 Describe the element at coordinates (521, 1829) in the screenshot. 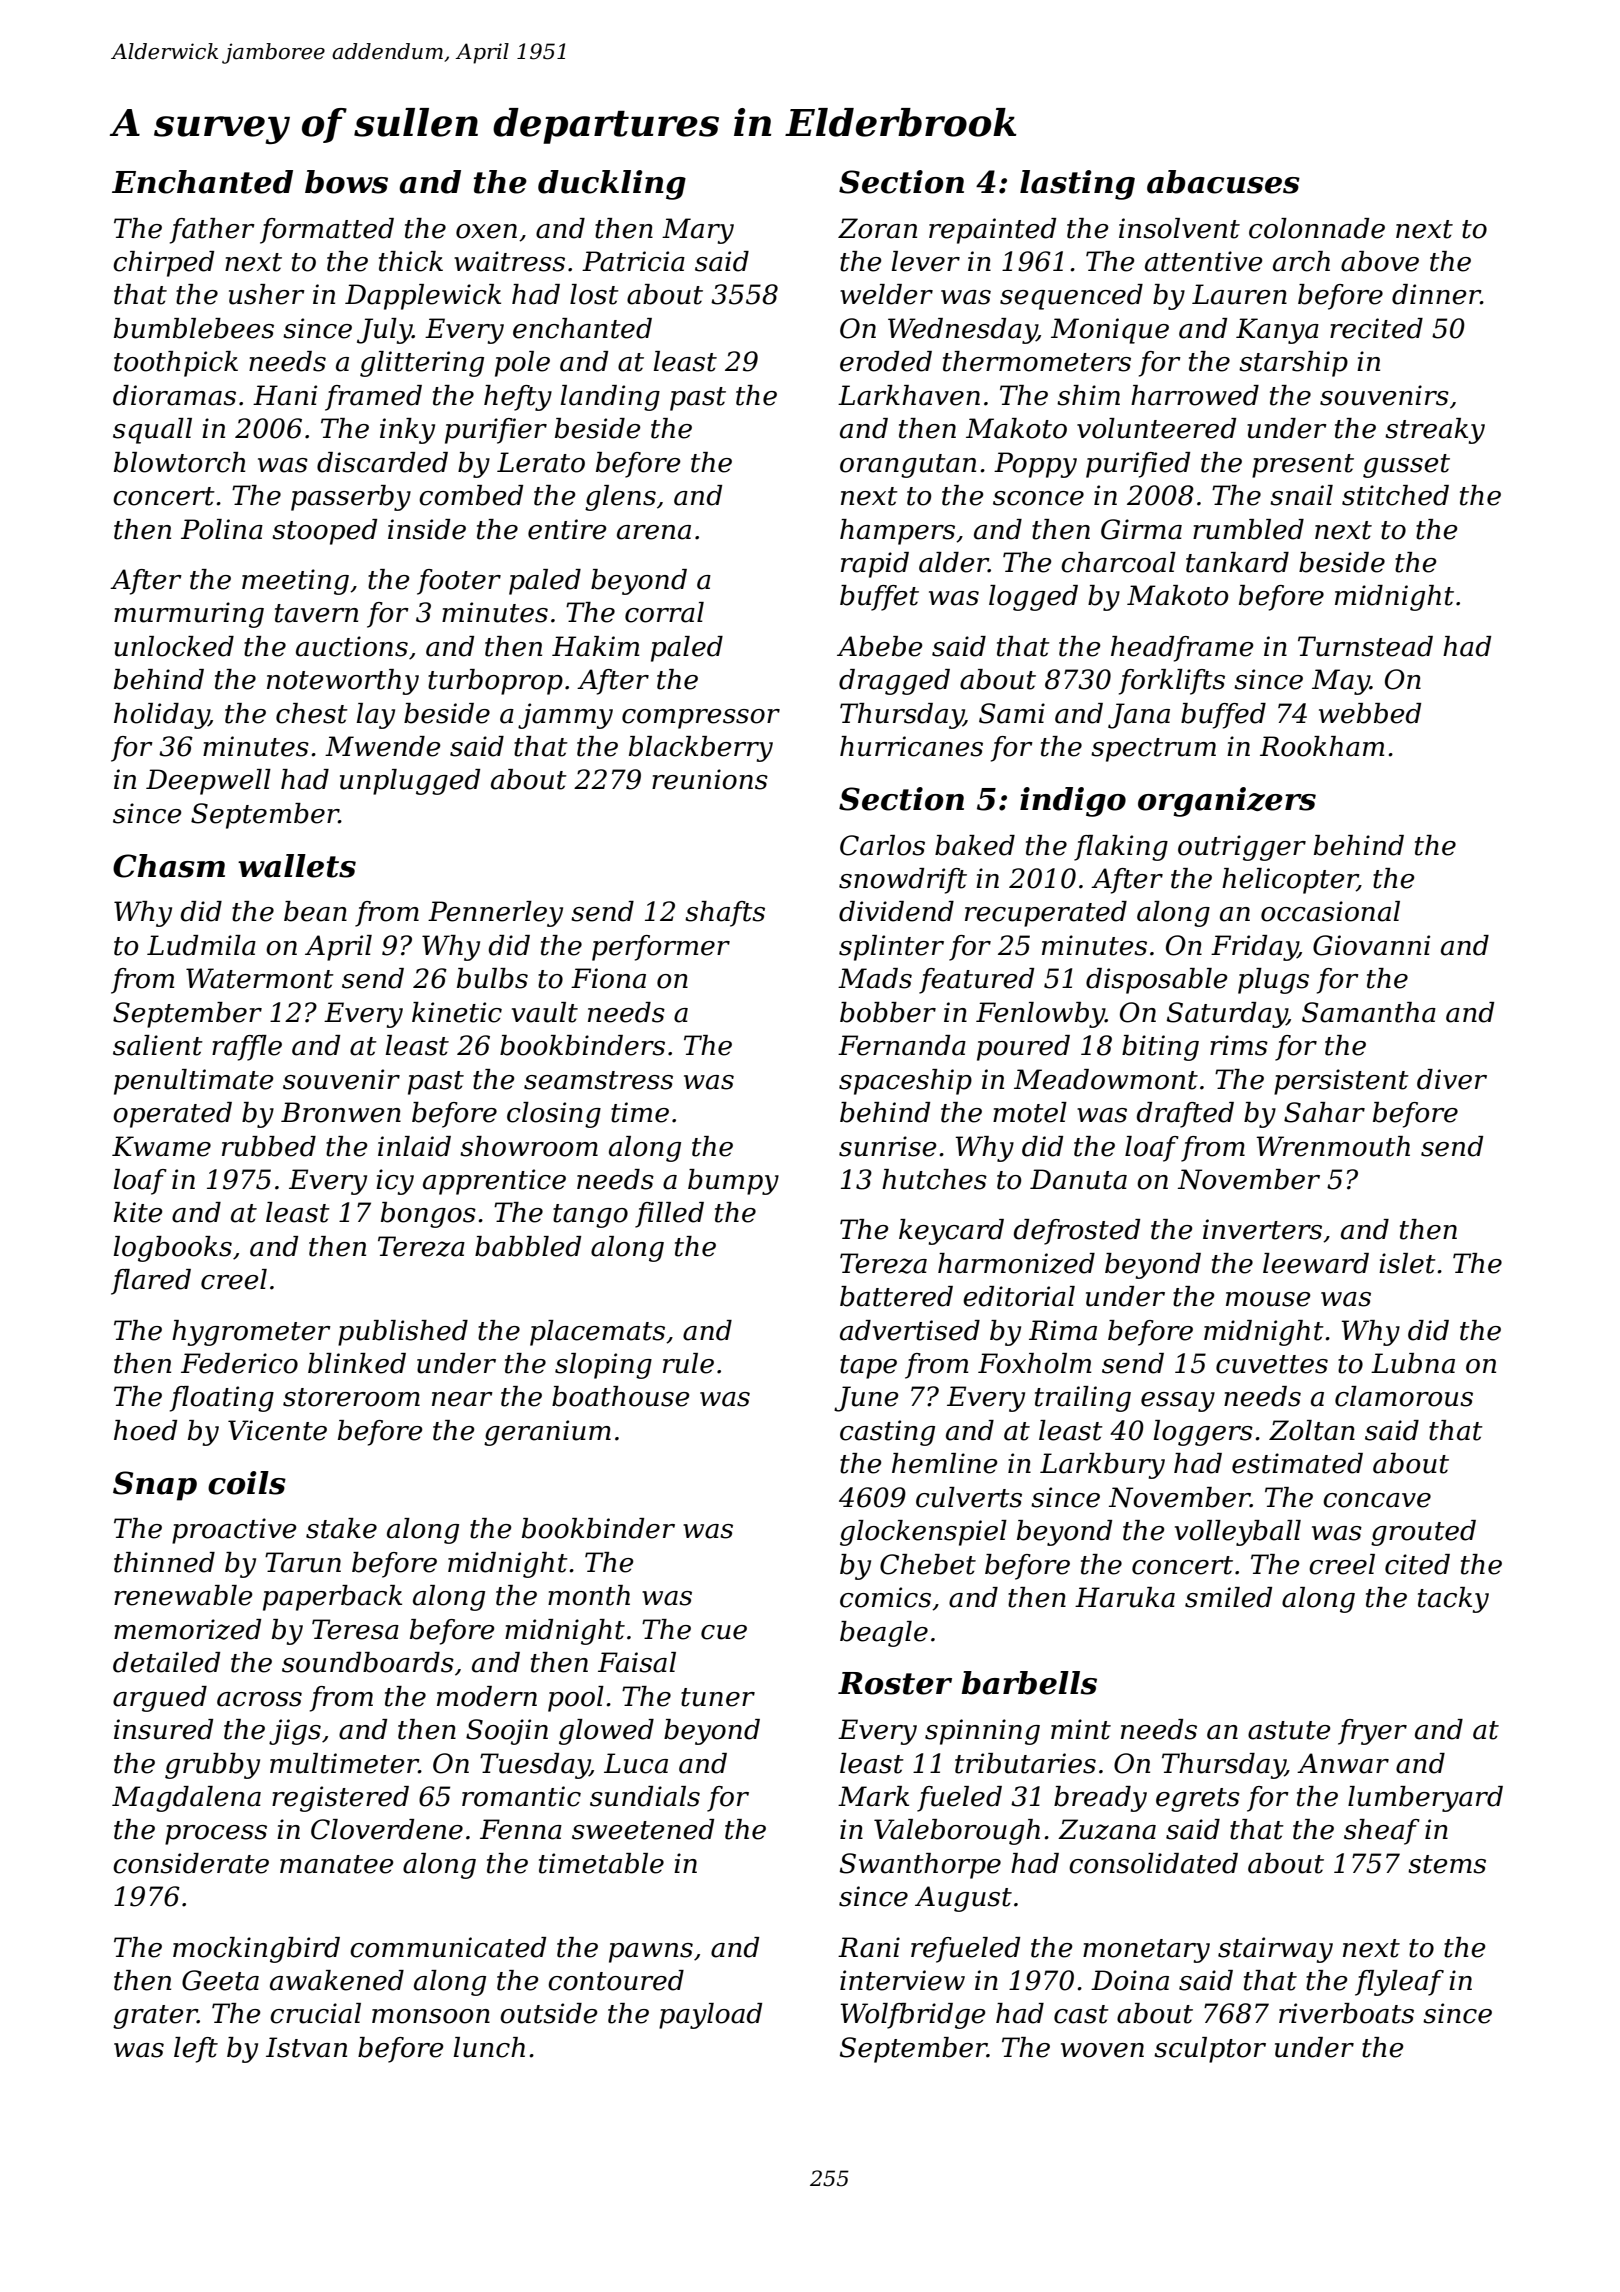

I see `Fenna` at that location.
